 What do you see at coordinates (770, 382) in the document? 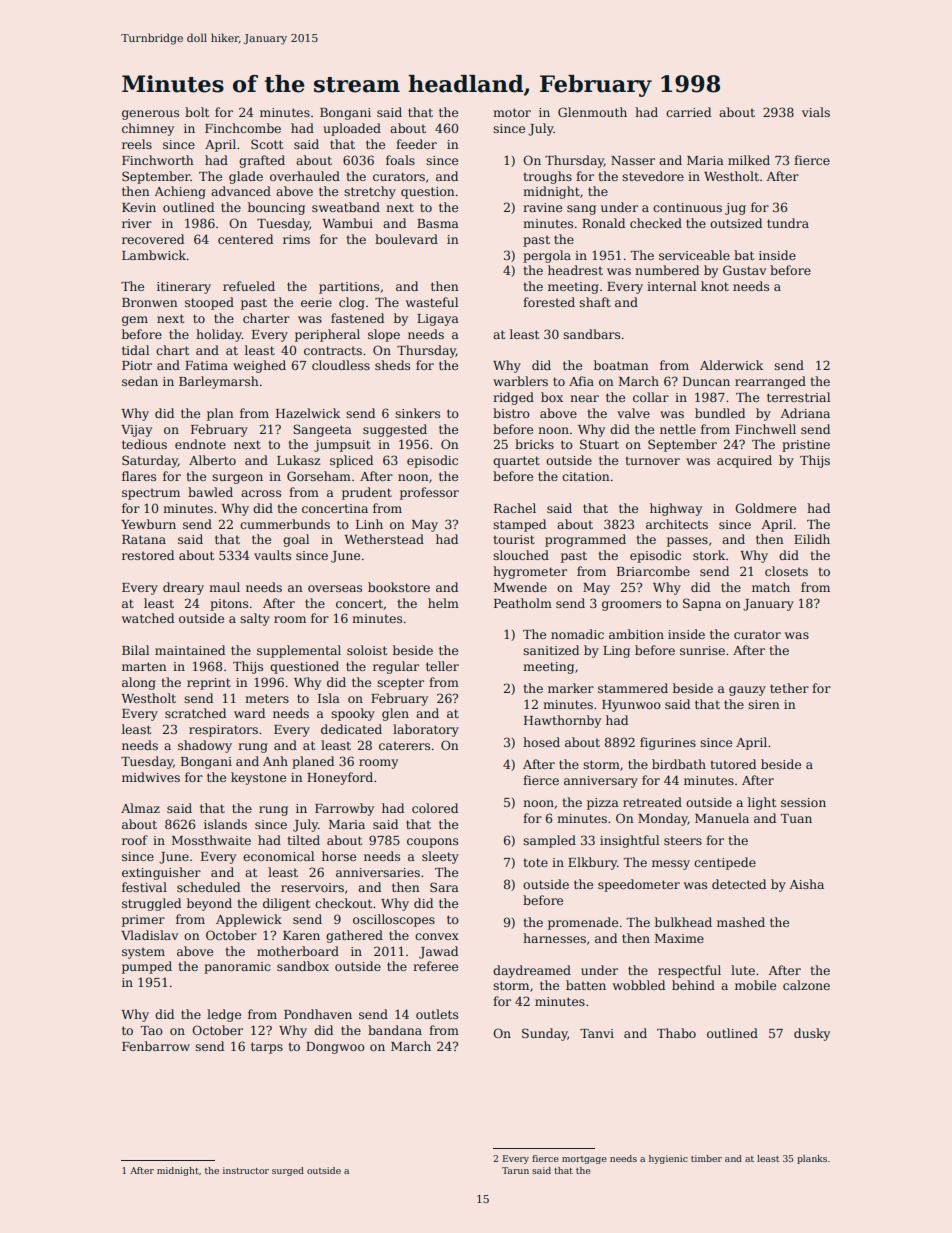
I see `rearranged` at bounding box center [770, 382].
